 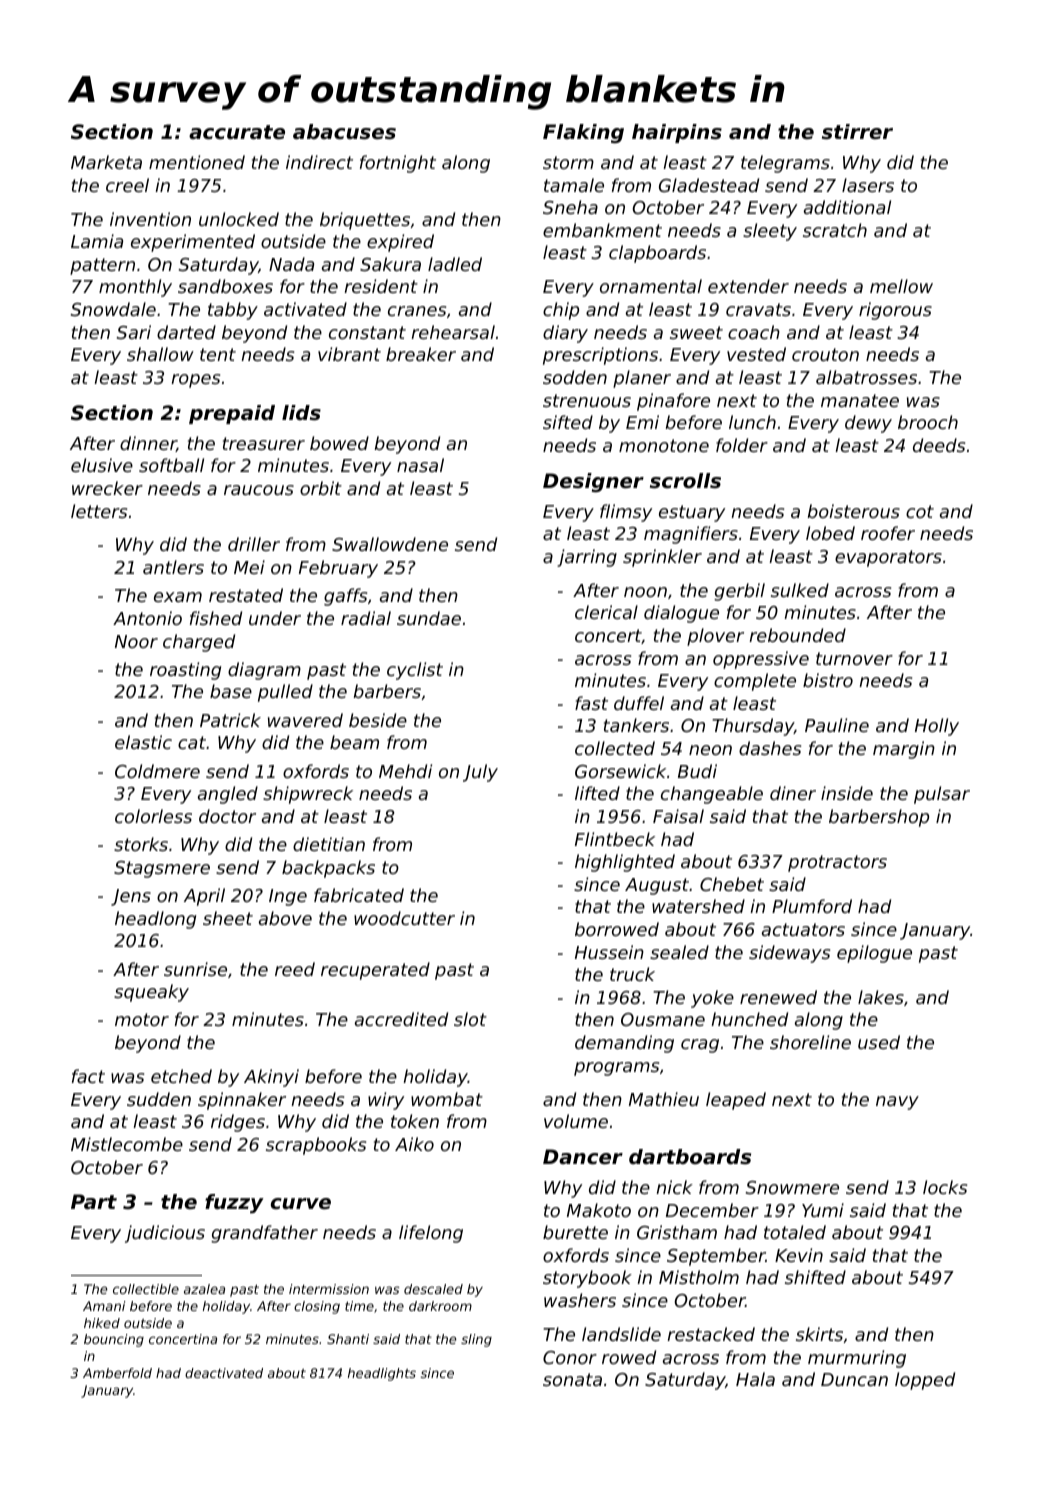 I want to click on monotone, so click(x=664, y=445).
